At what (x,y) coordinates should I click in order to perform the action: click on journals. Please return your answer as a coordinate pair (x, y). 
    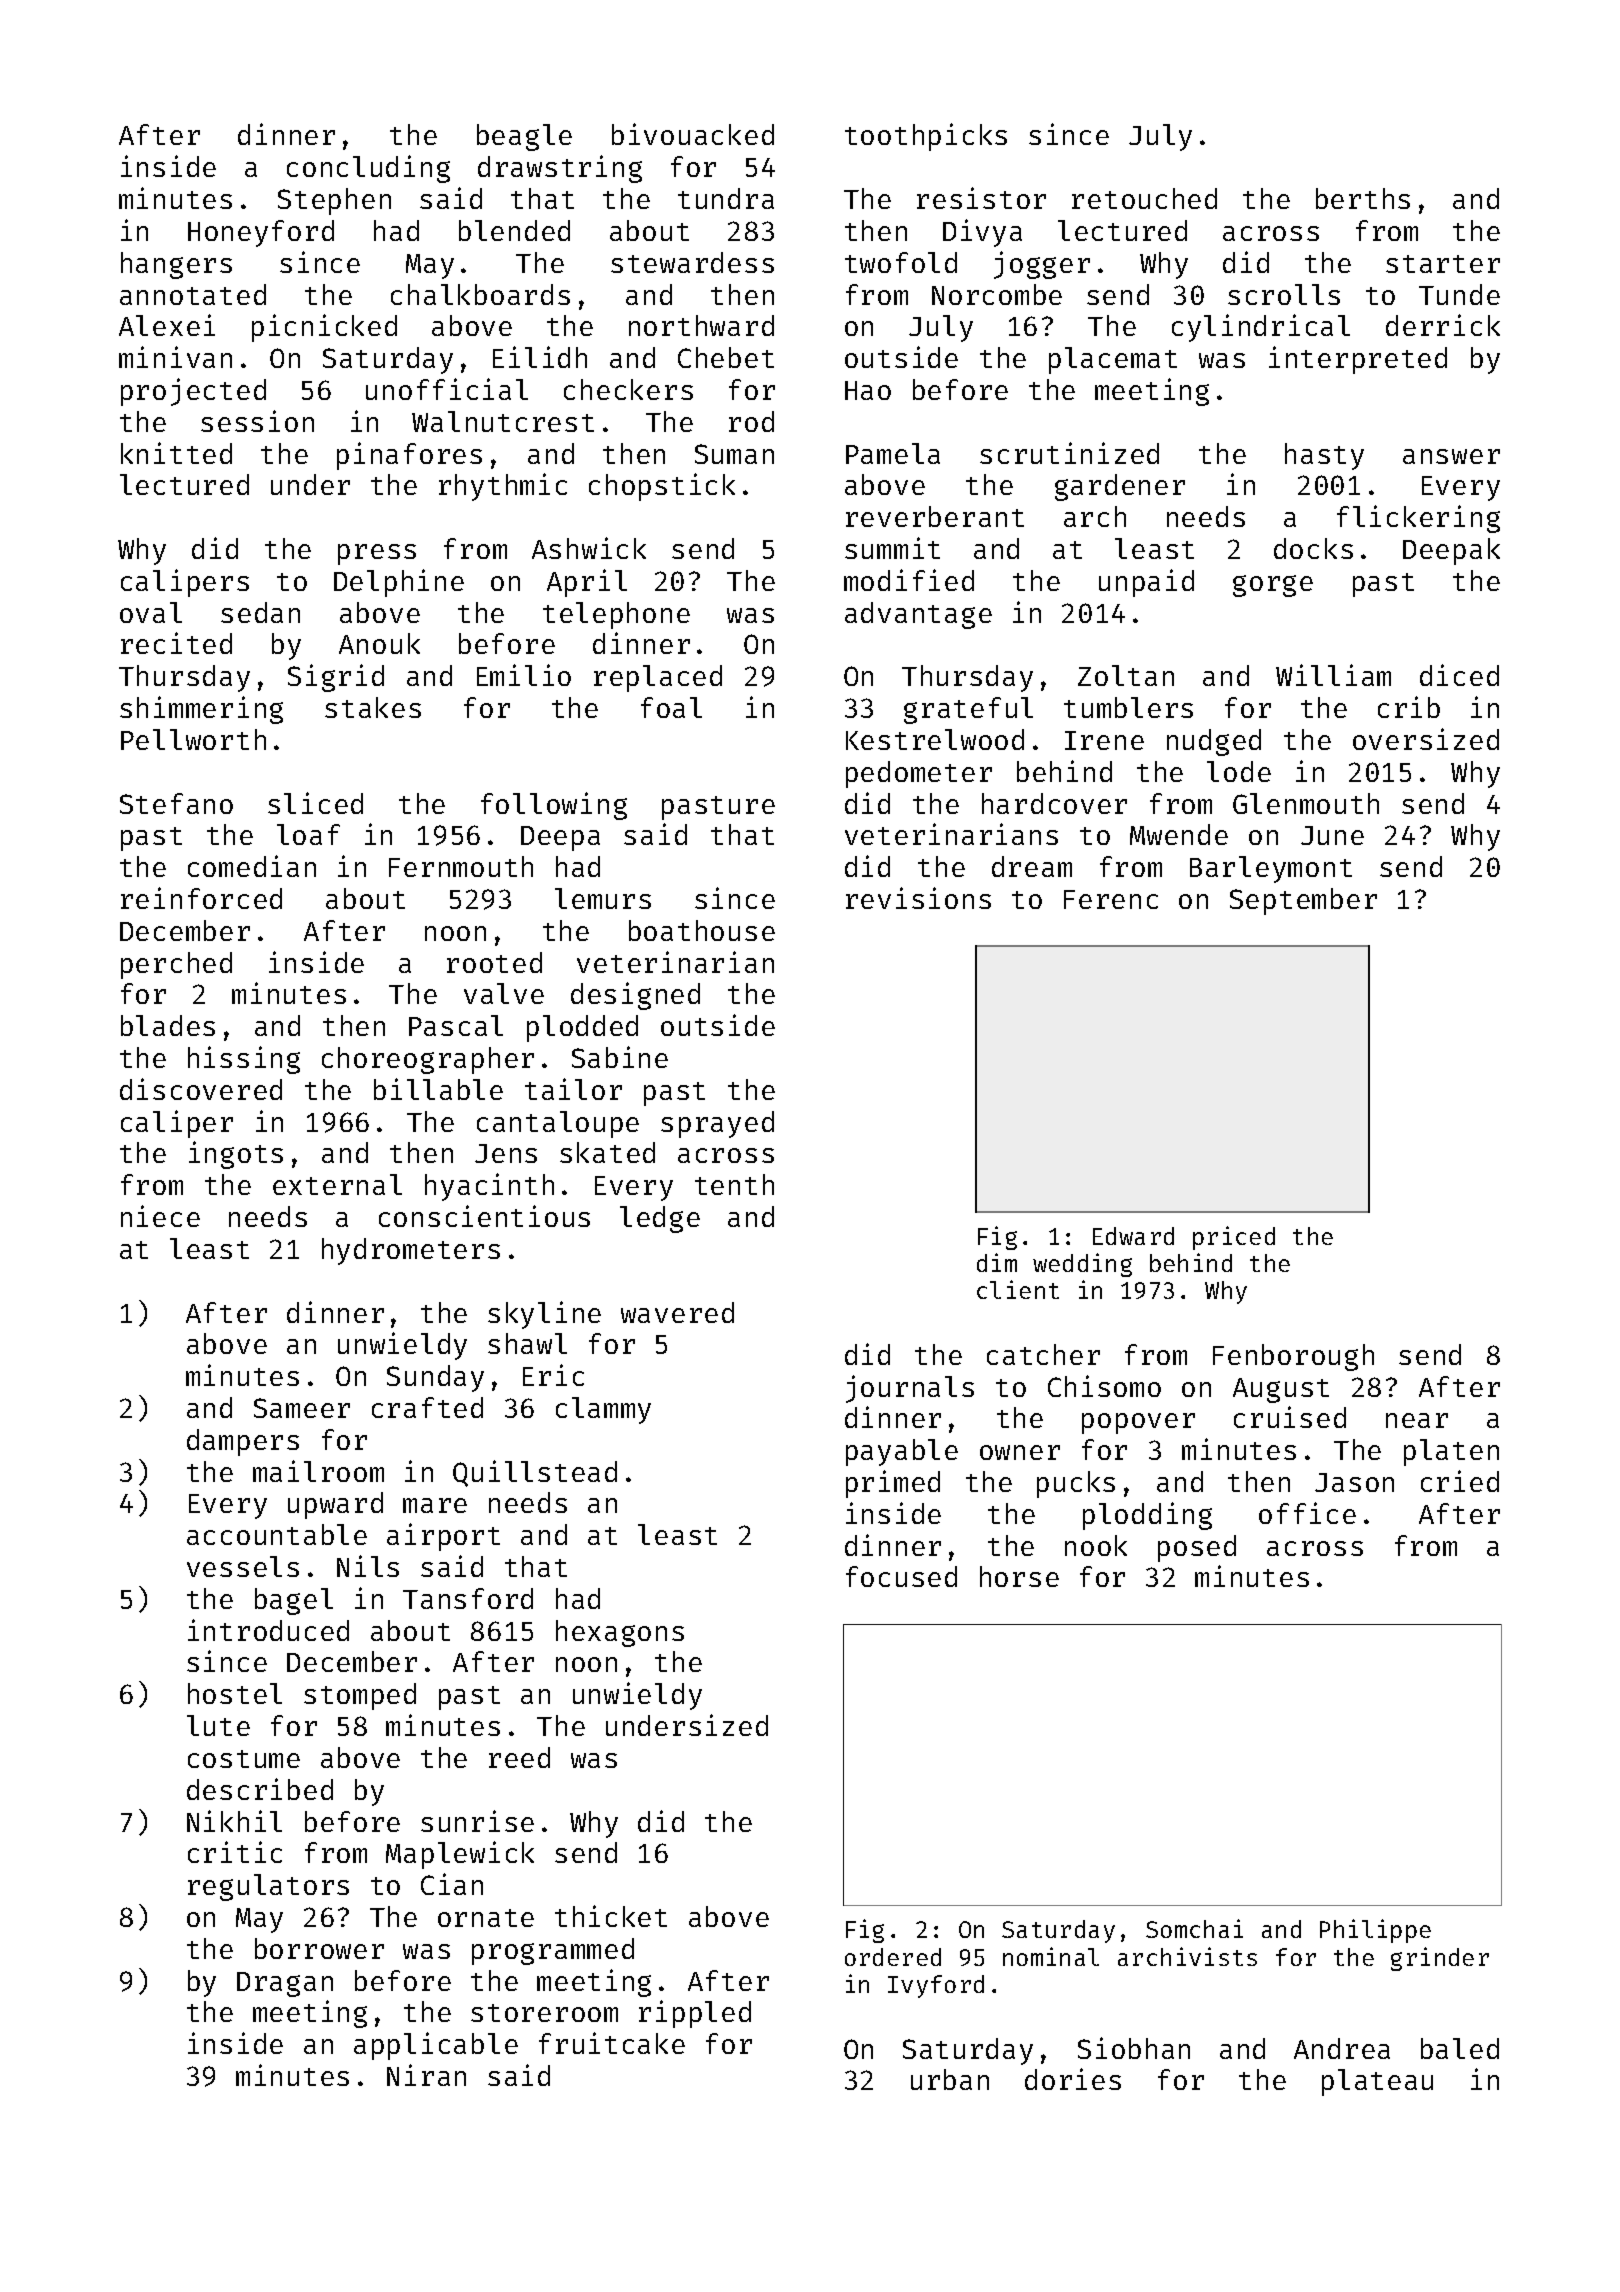
    Looking at the image, I should click on (910, 1389).
